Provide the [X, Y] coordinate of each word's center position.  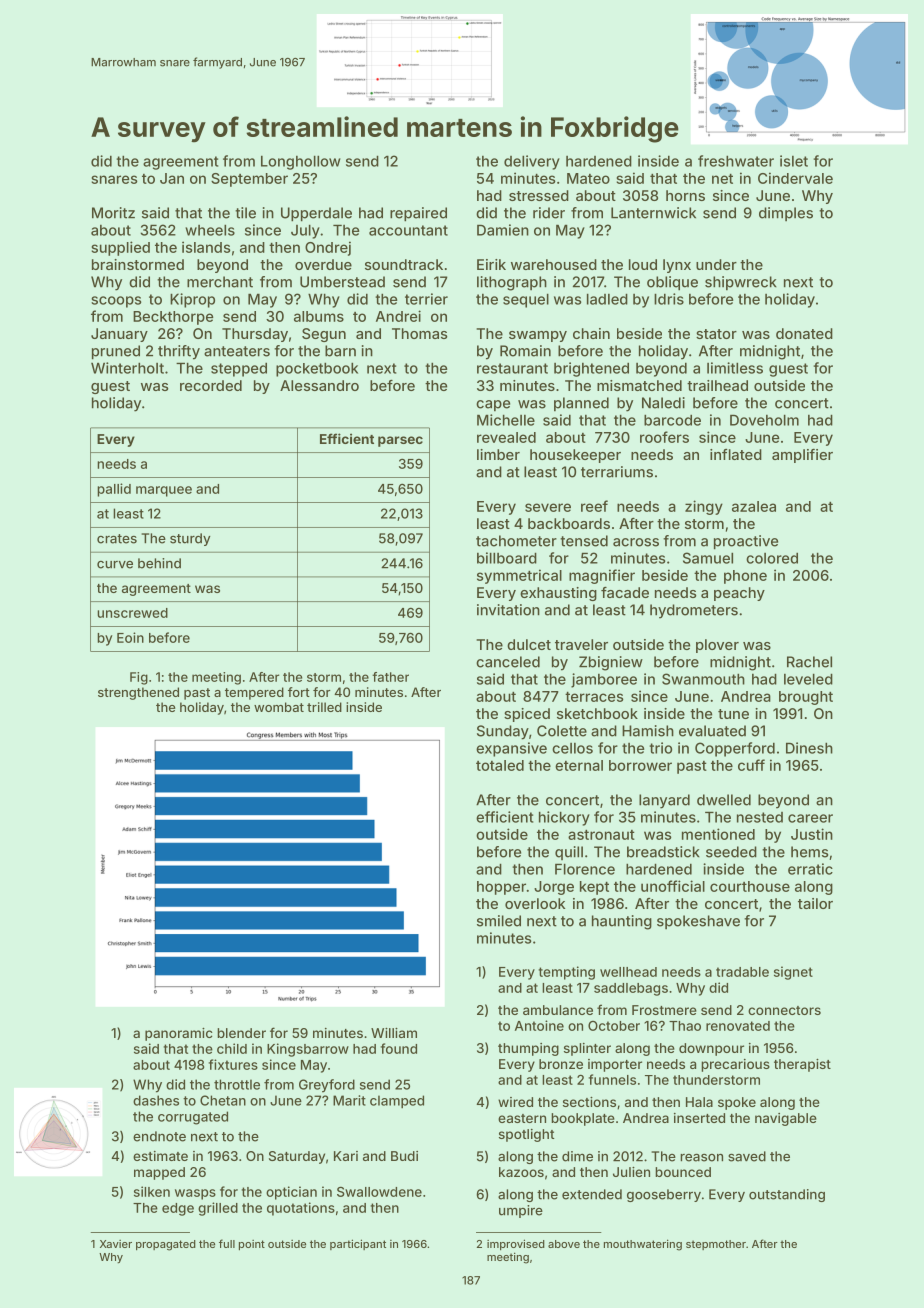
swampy [538, 336]
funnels [612, 1079]
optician [291, 1193]
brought [806, 698]
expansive [511, 749]
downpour [711, 1049]
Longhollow [301, 162]
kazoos [521, 1172]
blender [241, 1033]
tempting [567, 973]
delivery [532, 162]
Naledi [663, 403]
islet [794, 161]
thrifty [179, 352]
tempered [254, 693]
